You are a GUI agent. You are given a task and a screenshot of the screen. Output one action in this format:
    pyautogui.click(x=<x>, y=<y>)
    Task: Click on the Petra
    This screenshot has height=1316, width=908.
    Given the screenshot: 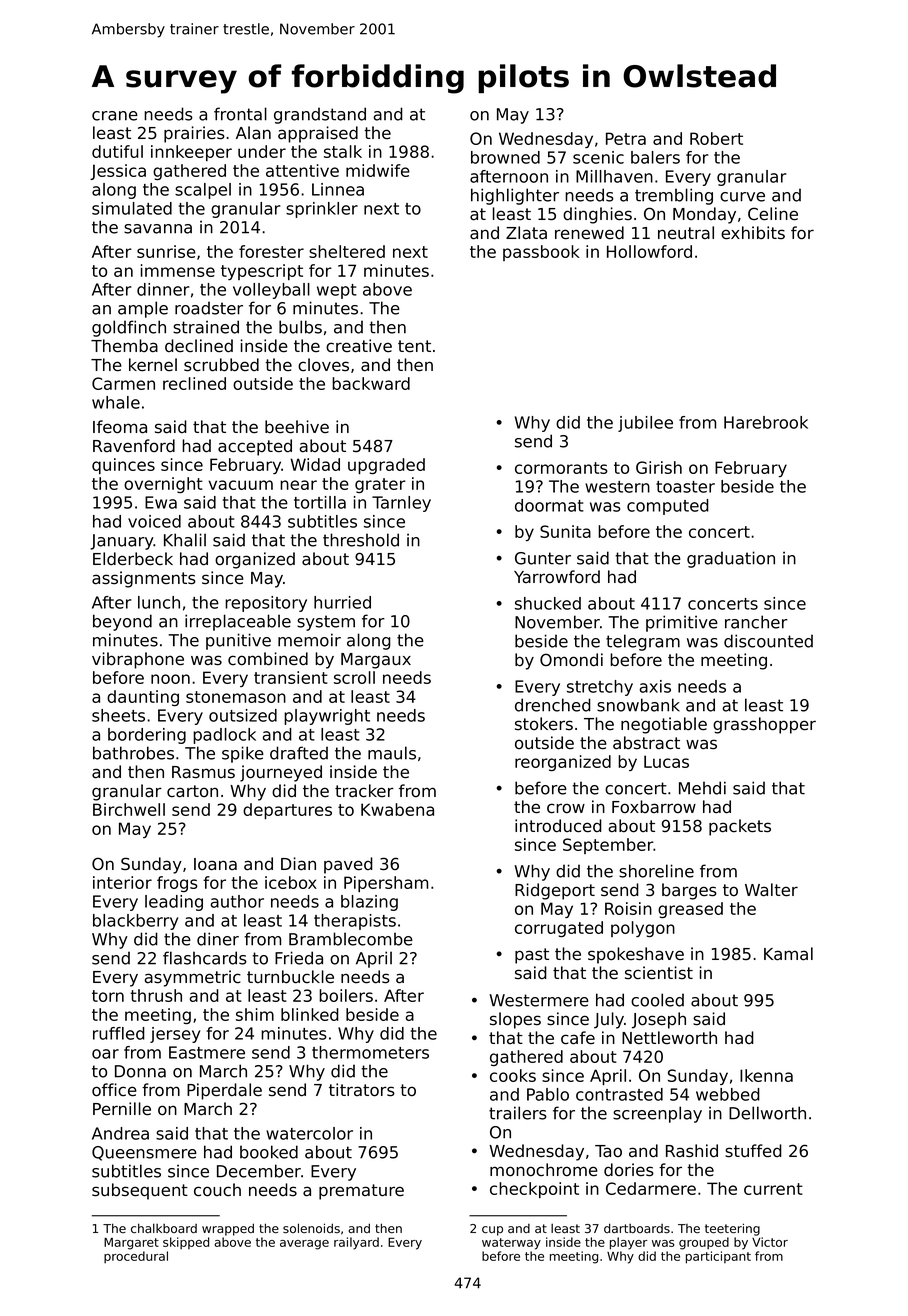 What is the action you would take?
    pyautogui.click(x=626, y=138)
